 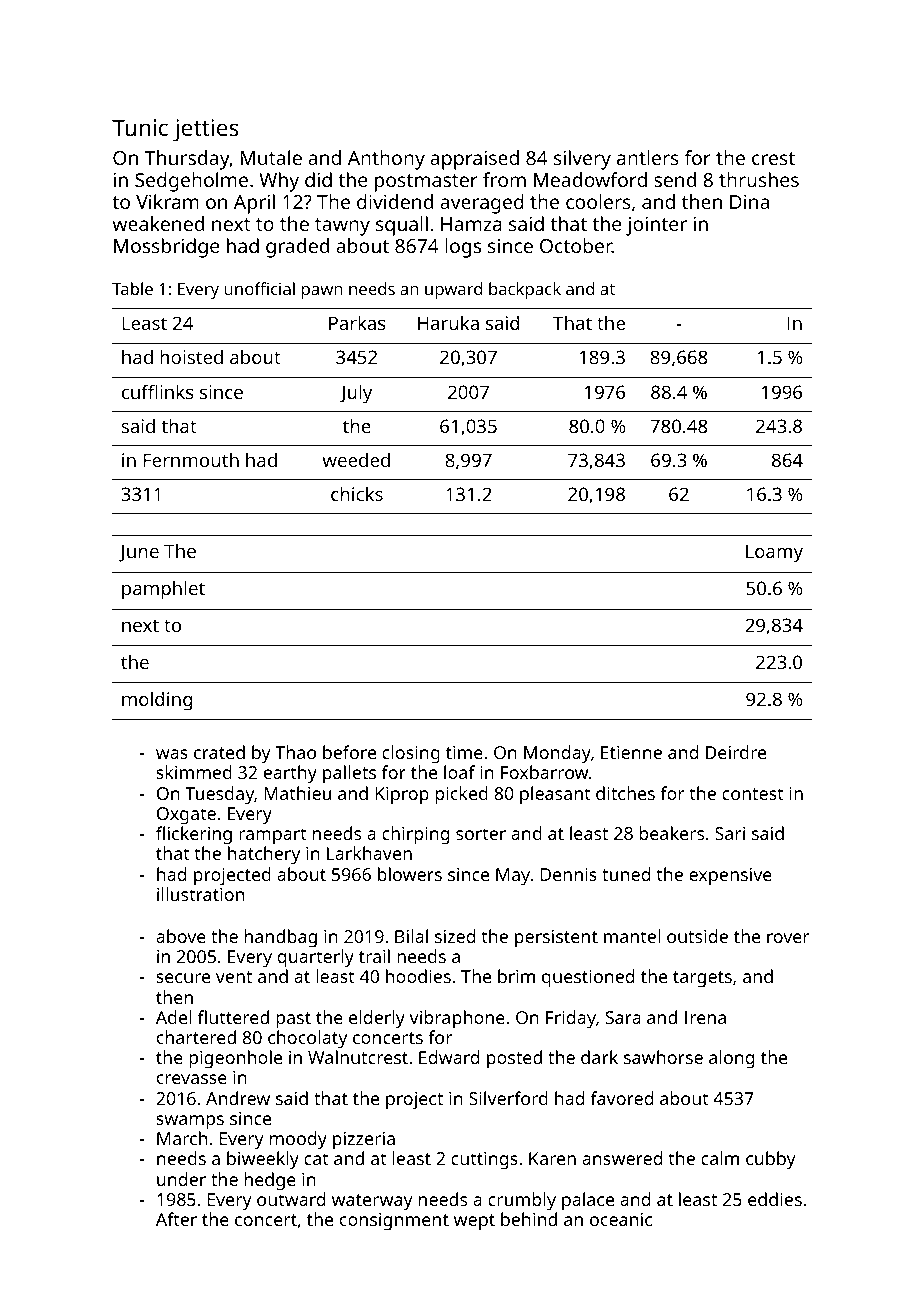 What do you see at coordinates (731, 1059) in the screenshot?
I see `along` at bounding box center [731, 1059].
